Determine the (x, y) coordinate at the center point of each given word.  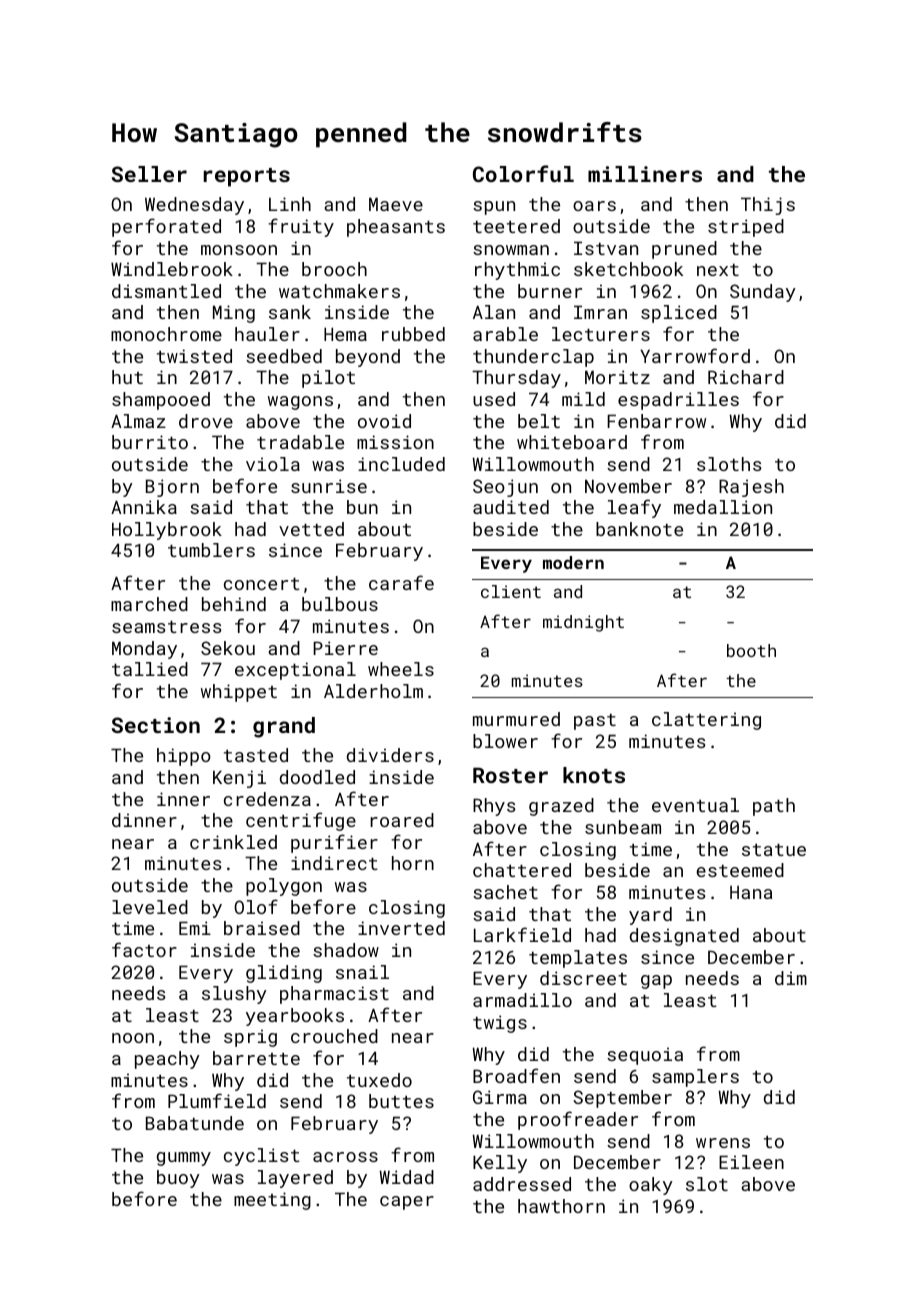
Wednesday (194, 206)
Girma (500, 1097)
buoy (178, 1179)
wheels (401, 669)
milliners (645, 174)
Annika (144, 507)
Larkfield (522, 934)
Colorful (523, 173)
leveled (150, 907)
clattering (706, 721)
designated (684, 937)
